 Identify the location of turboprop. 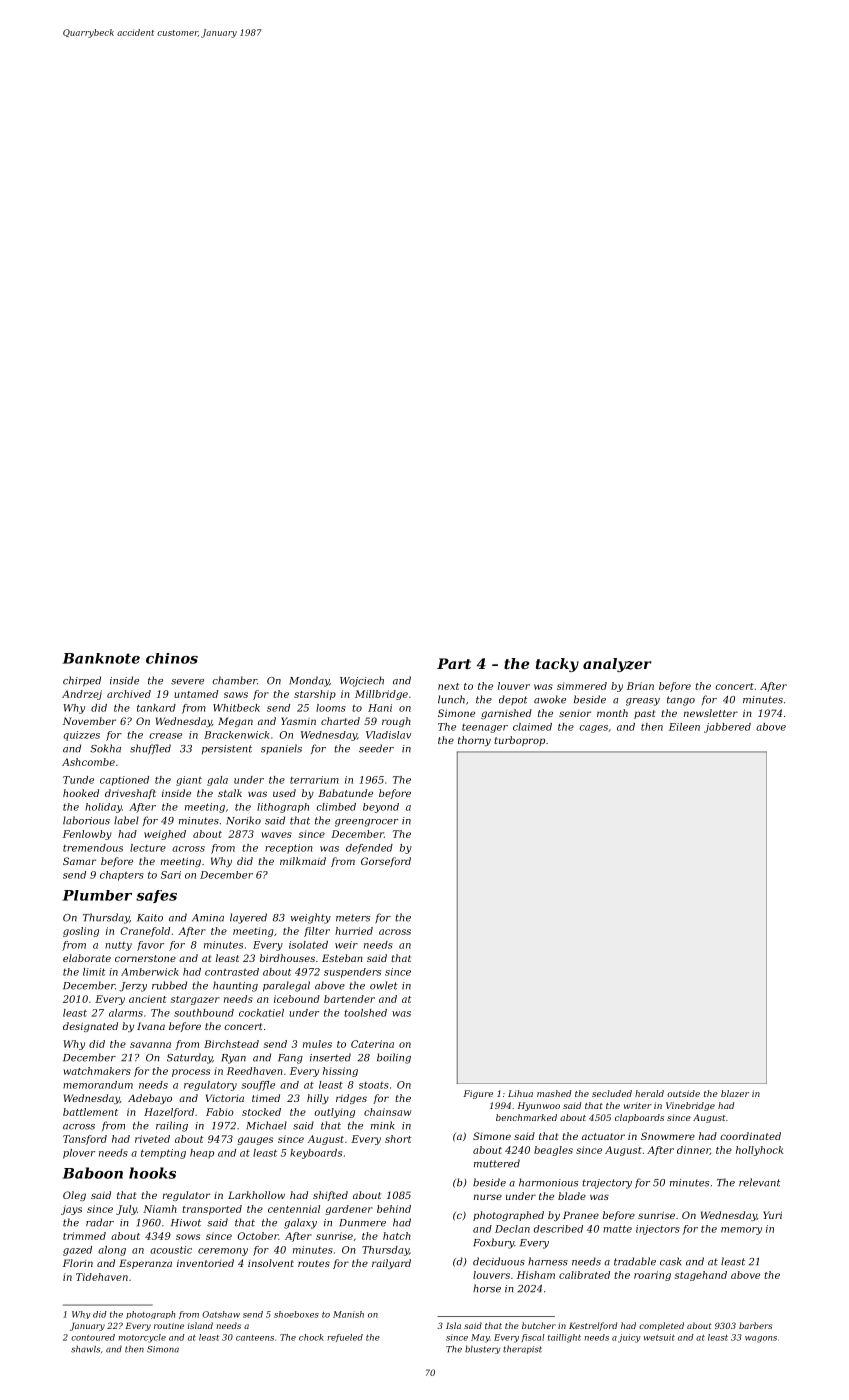
(519, 741).
